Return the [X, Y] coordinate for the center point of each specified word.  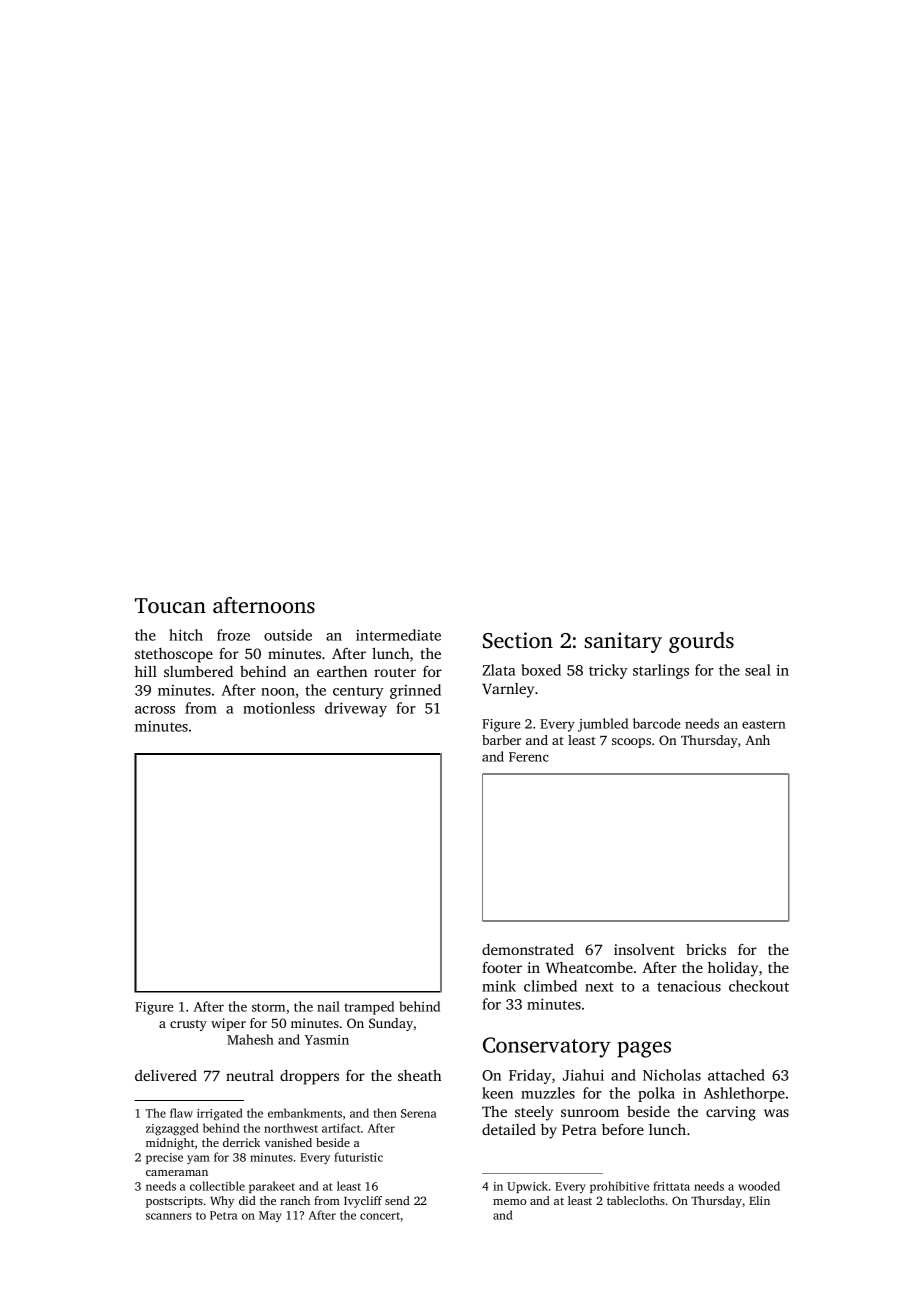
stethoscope [174, 655]
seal [758, 670]
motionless [279, 708]
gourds [701, 642]
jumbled [603, 725]
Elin [759, 1200]
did [247, 1200]
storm [268, 1007]
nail [328, 1006]
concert [380, 1216]
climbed [550, 986]
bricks [706, 949]
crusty [188, 1025]
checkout [759, 986]
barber [501, 740]
